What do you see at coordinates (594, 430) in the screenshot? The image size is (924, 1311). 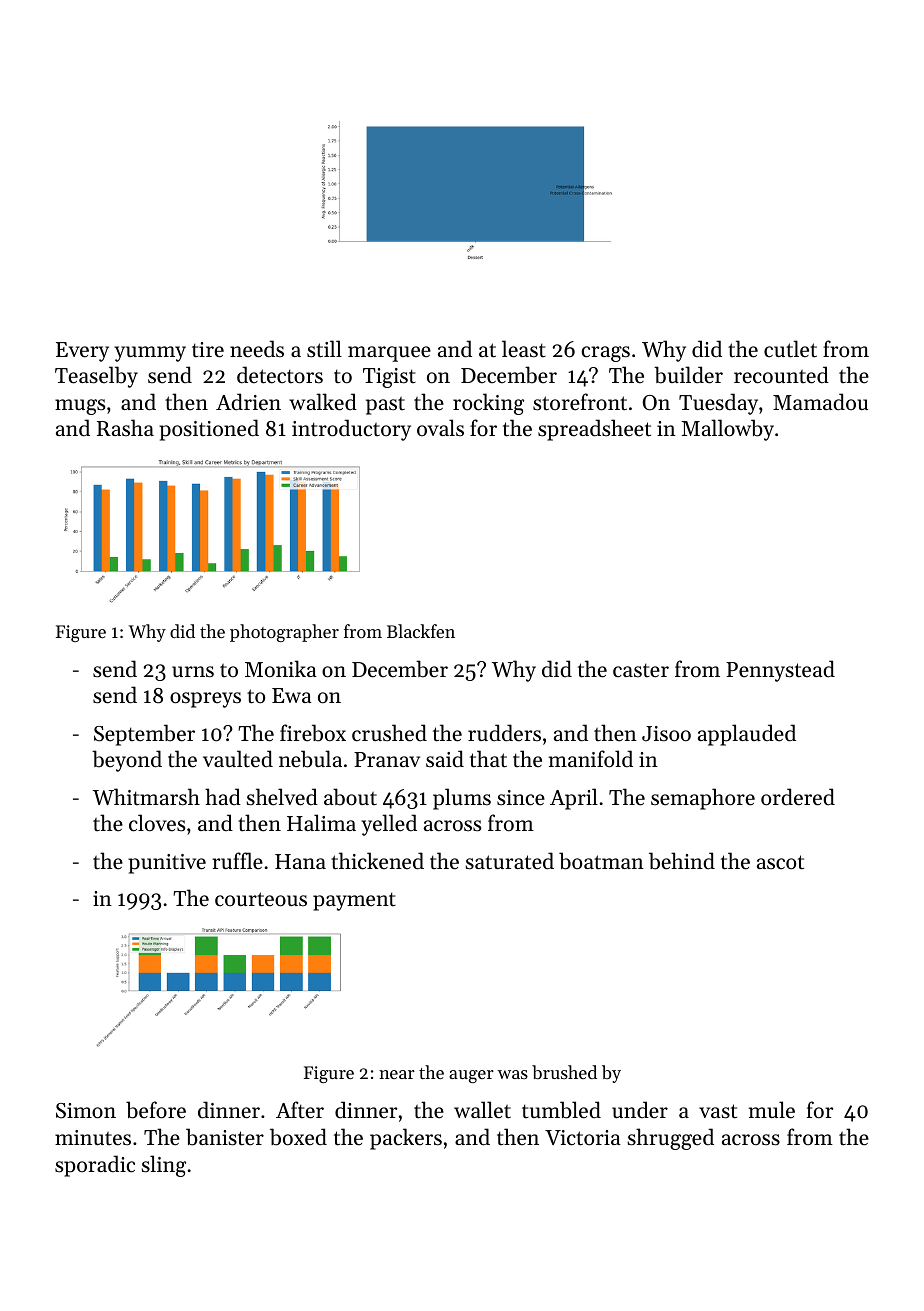 I see `spreadsheet` at bounding box center [594, 430].
